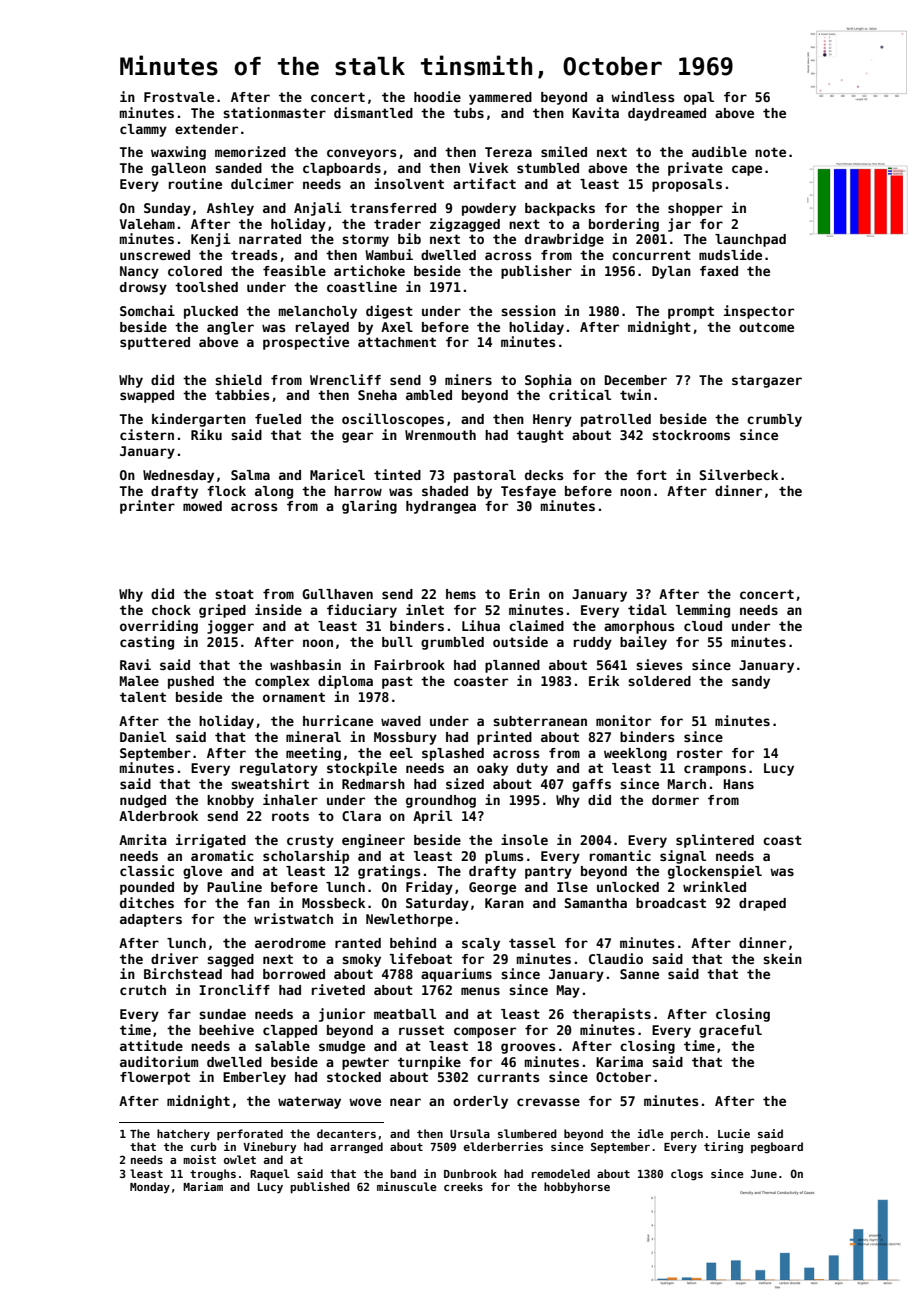 The image size is (924, 1308). I want to click on publisher, so click(536, 272).
